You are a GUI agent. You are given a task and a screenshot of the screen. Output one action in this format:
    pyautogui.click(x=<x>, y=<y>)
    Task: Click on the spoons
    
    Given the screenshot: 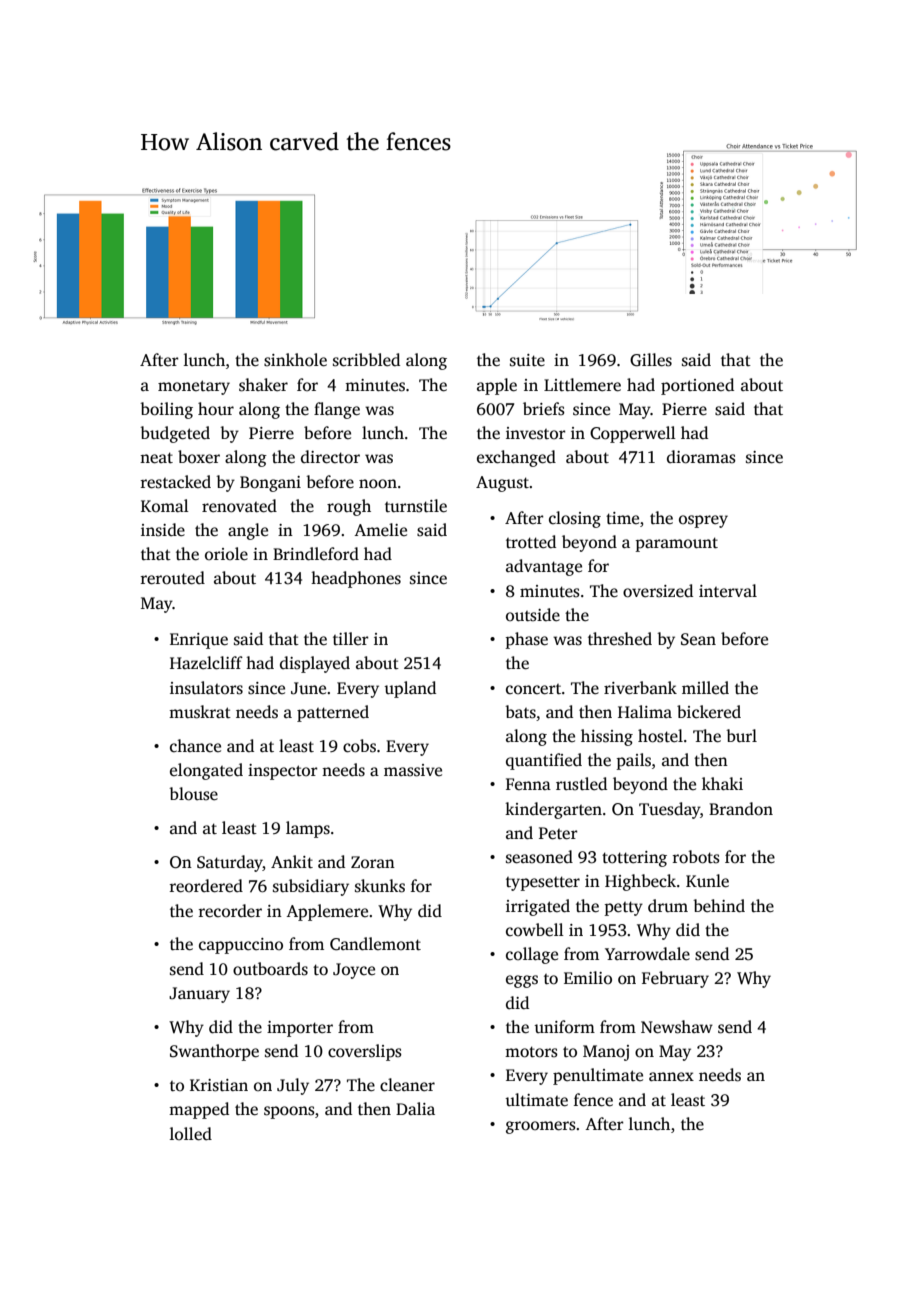 What is the action you would take?
    pyautogui.click(x=289, y=1112)
